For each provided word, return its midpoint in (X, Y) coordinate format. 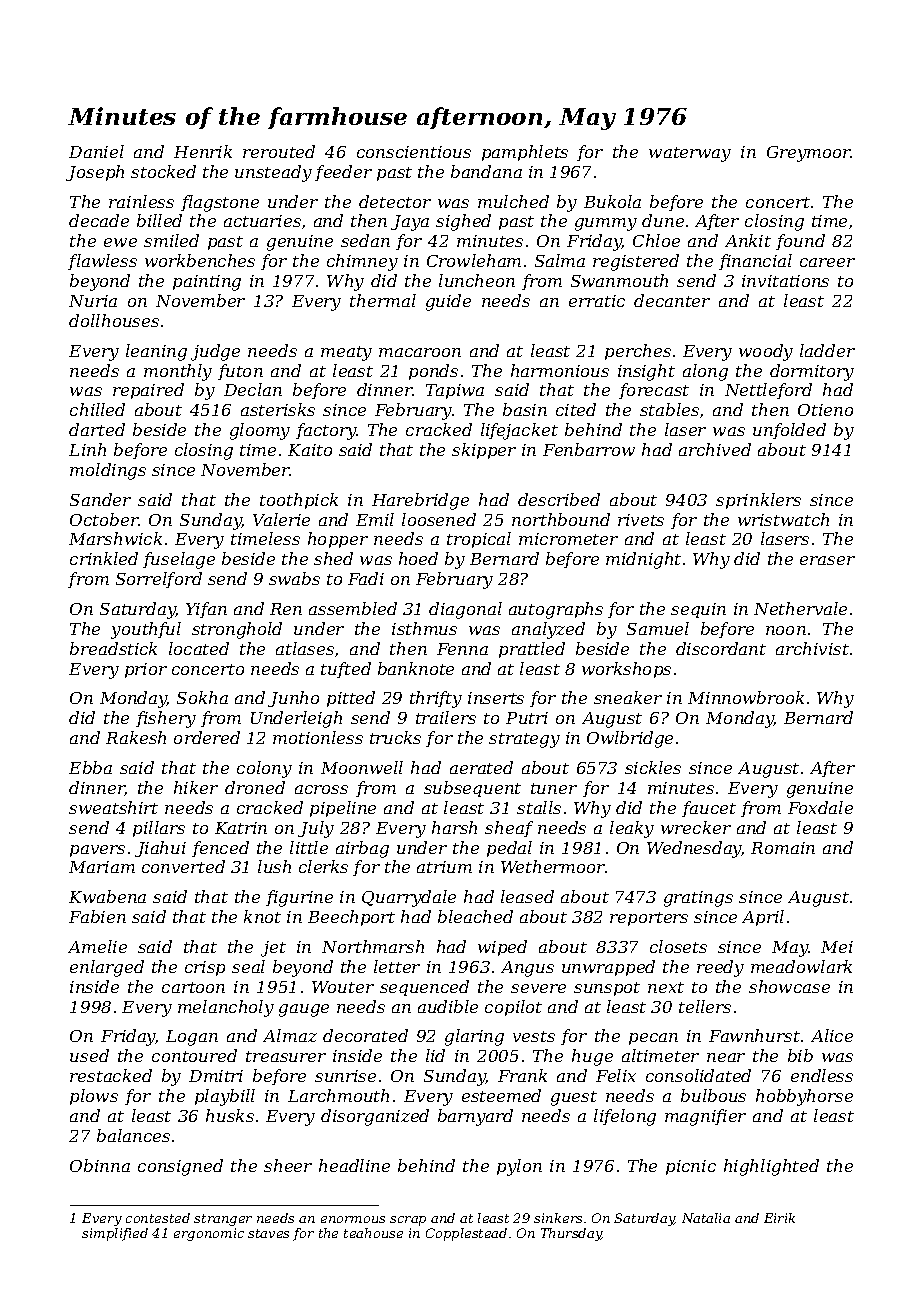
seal (248, 966)
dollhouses (114, 320)
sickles (653, 767)
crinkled (104, 558)
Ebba (90, 767)
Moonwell (362, 767)
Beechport (351, 918)
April (763, 918)
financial (755, 262)
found (800, 242)
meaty (346, 353)
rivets (641, 520)
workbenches (200, 260)
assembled (353, 608)
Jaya (410, 223)
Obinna (100, 1165)
